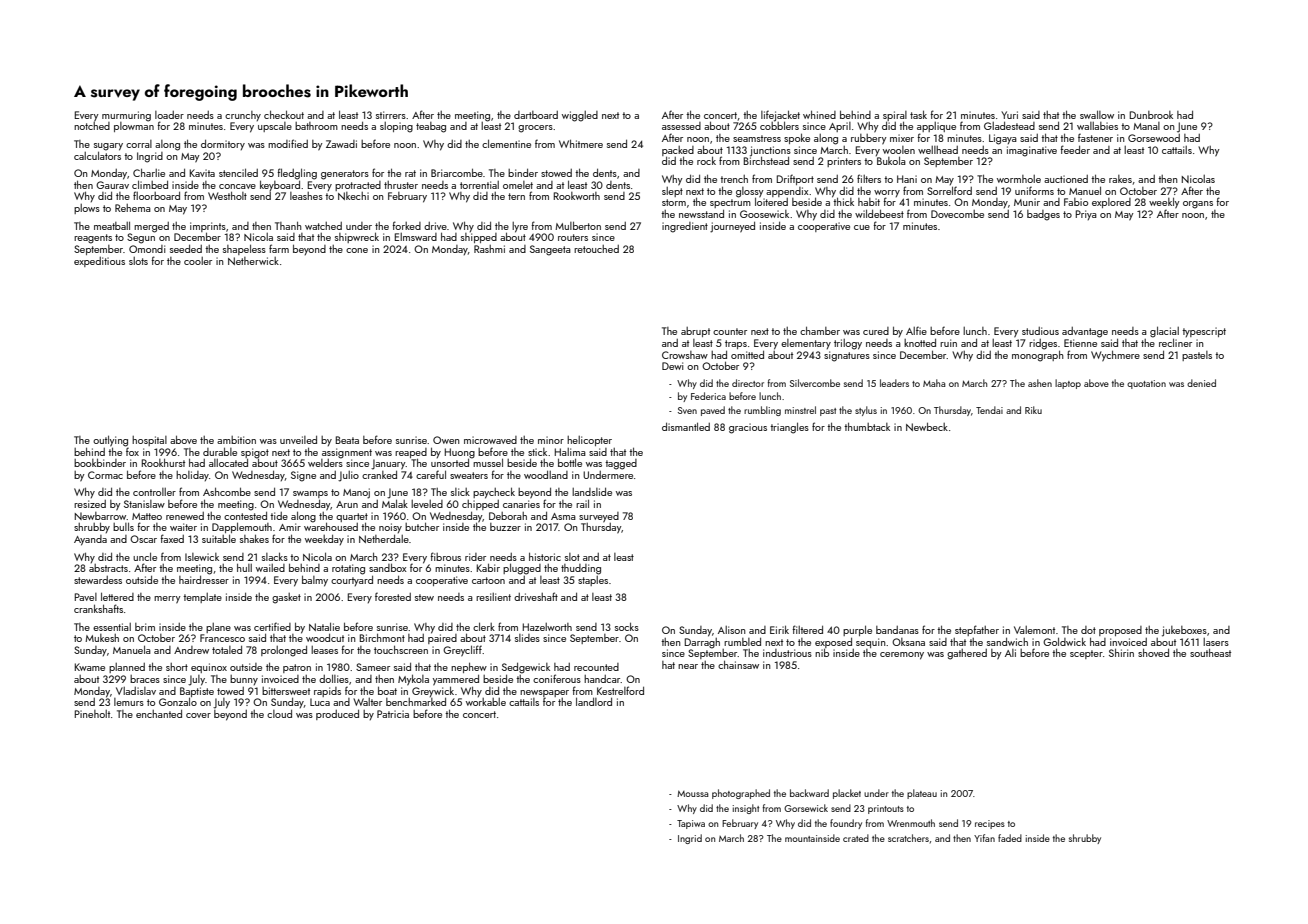 This image has height=924, width=1308. Describe the element at coordinates (169, 115) in the image. I see `loader` at that location.
